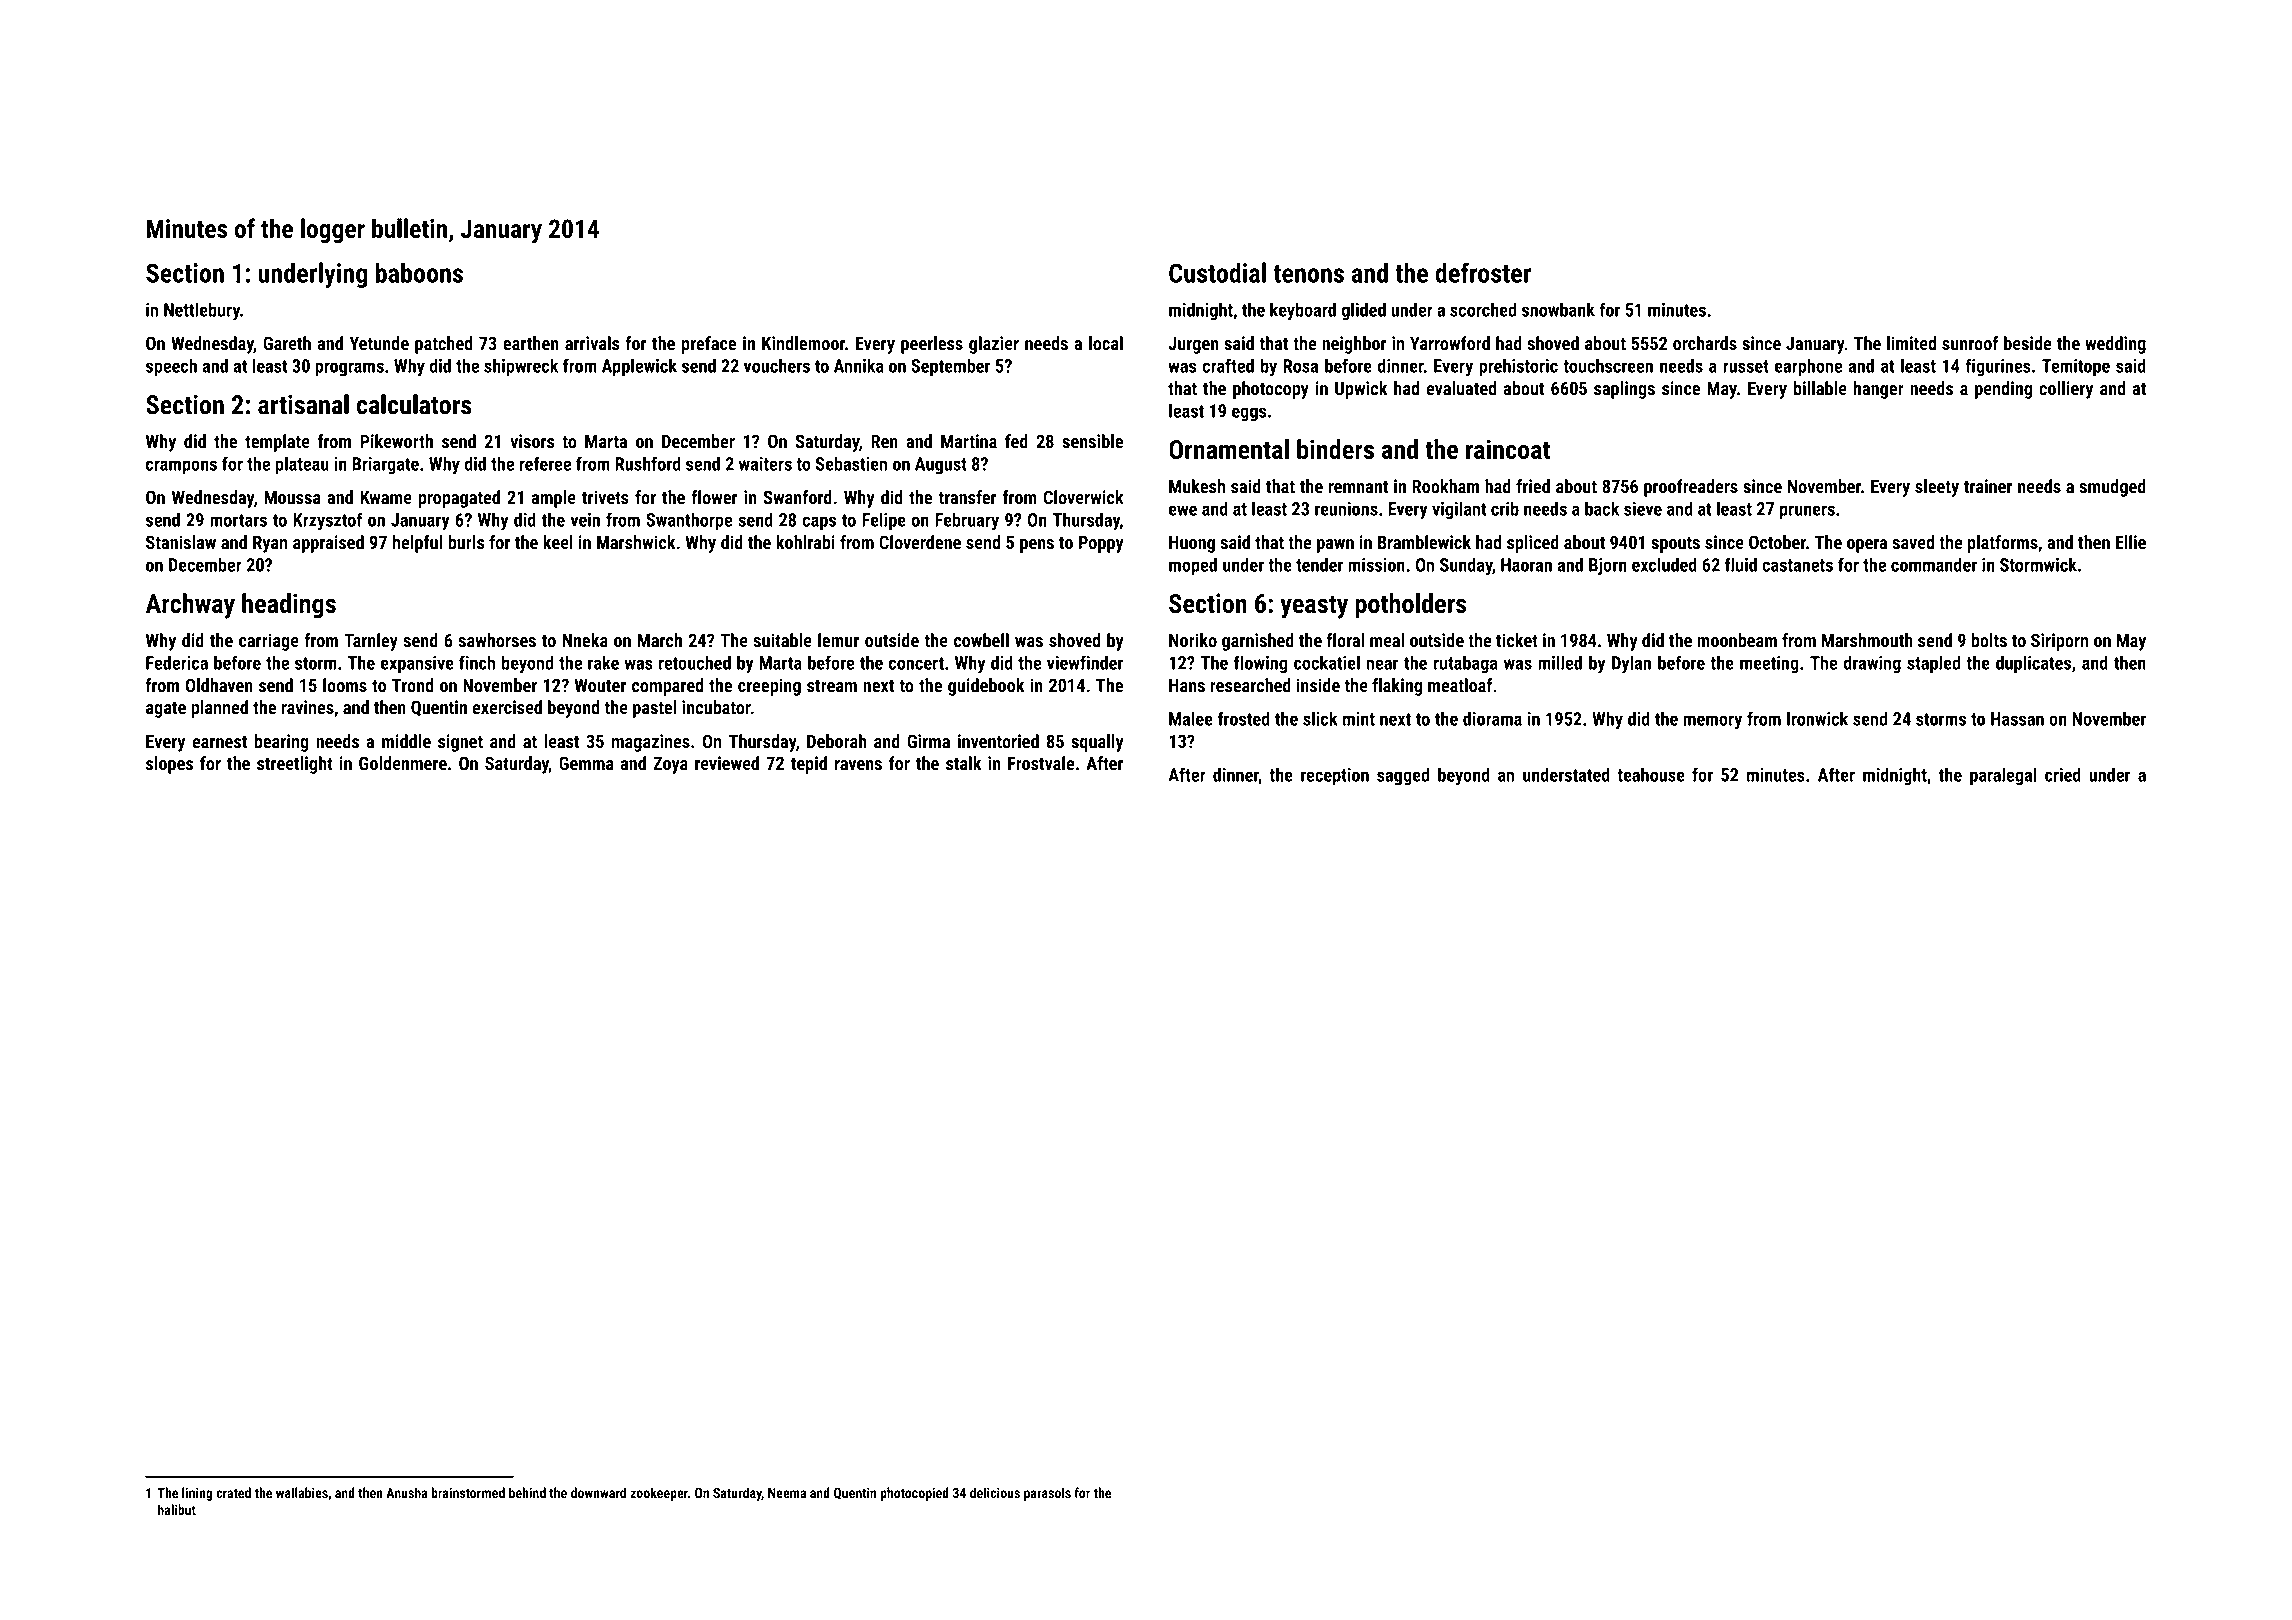 The height and width of the page is (1620, 2292). What do you see at coordinates (406, 1492) in the page?
I see `Anusha` at bounding box center [406, 1492].
